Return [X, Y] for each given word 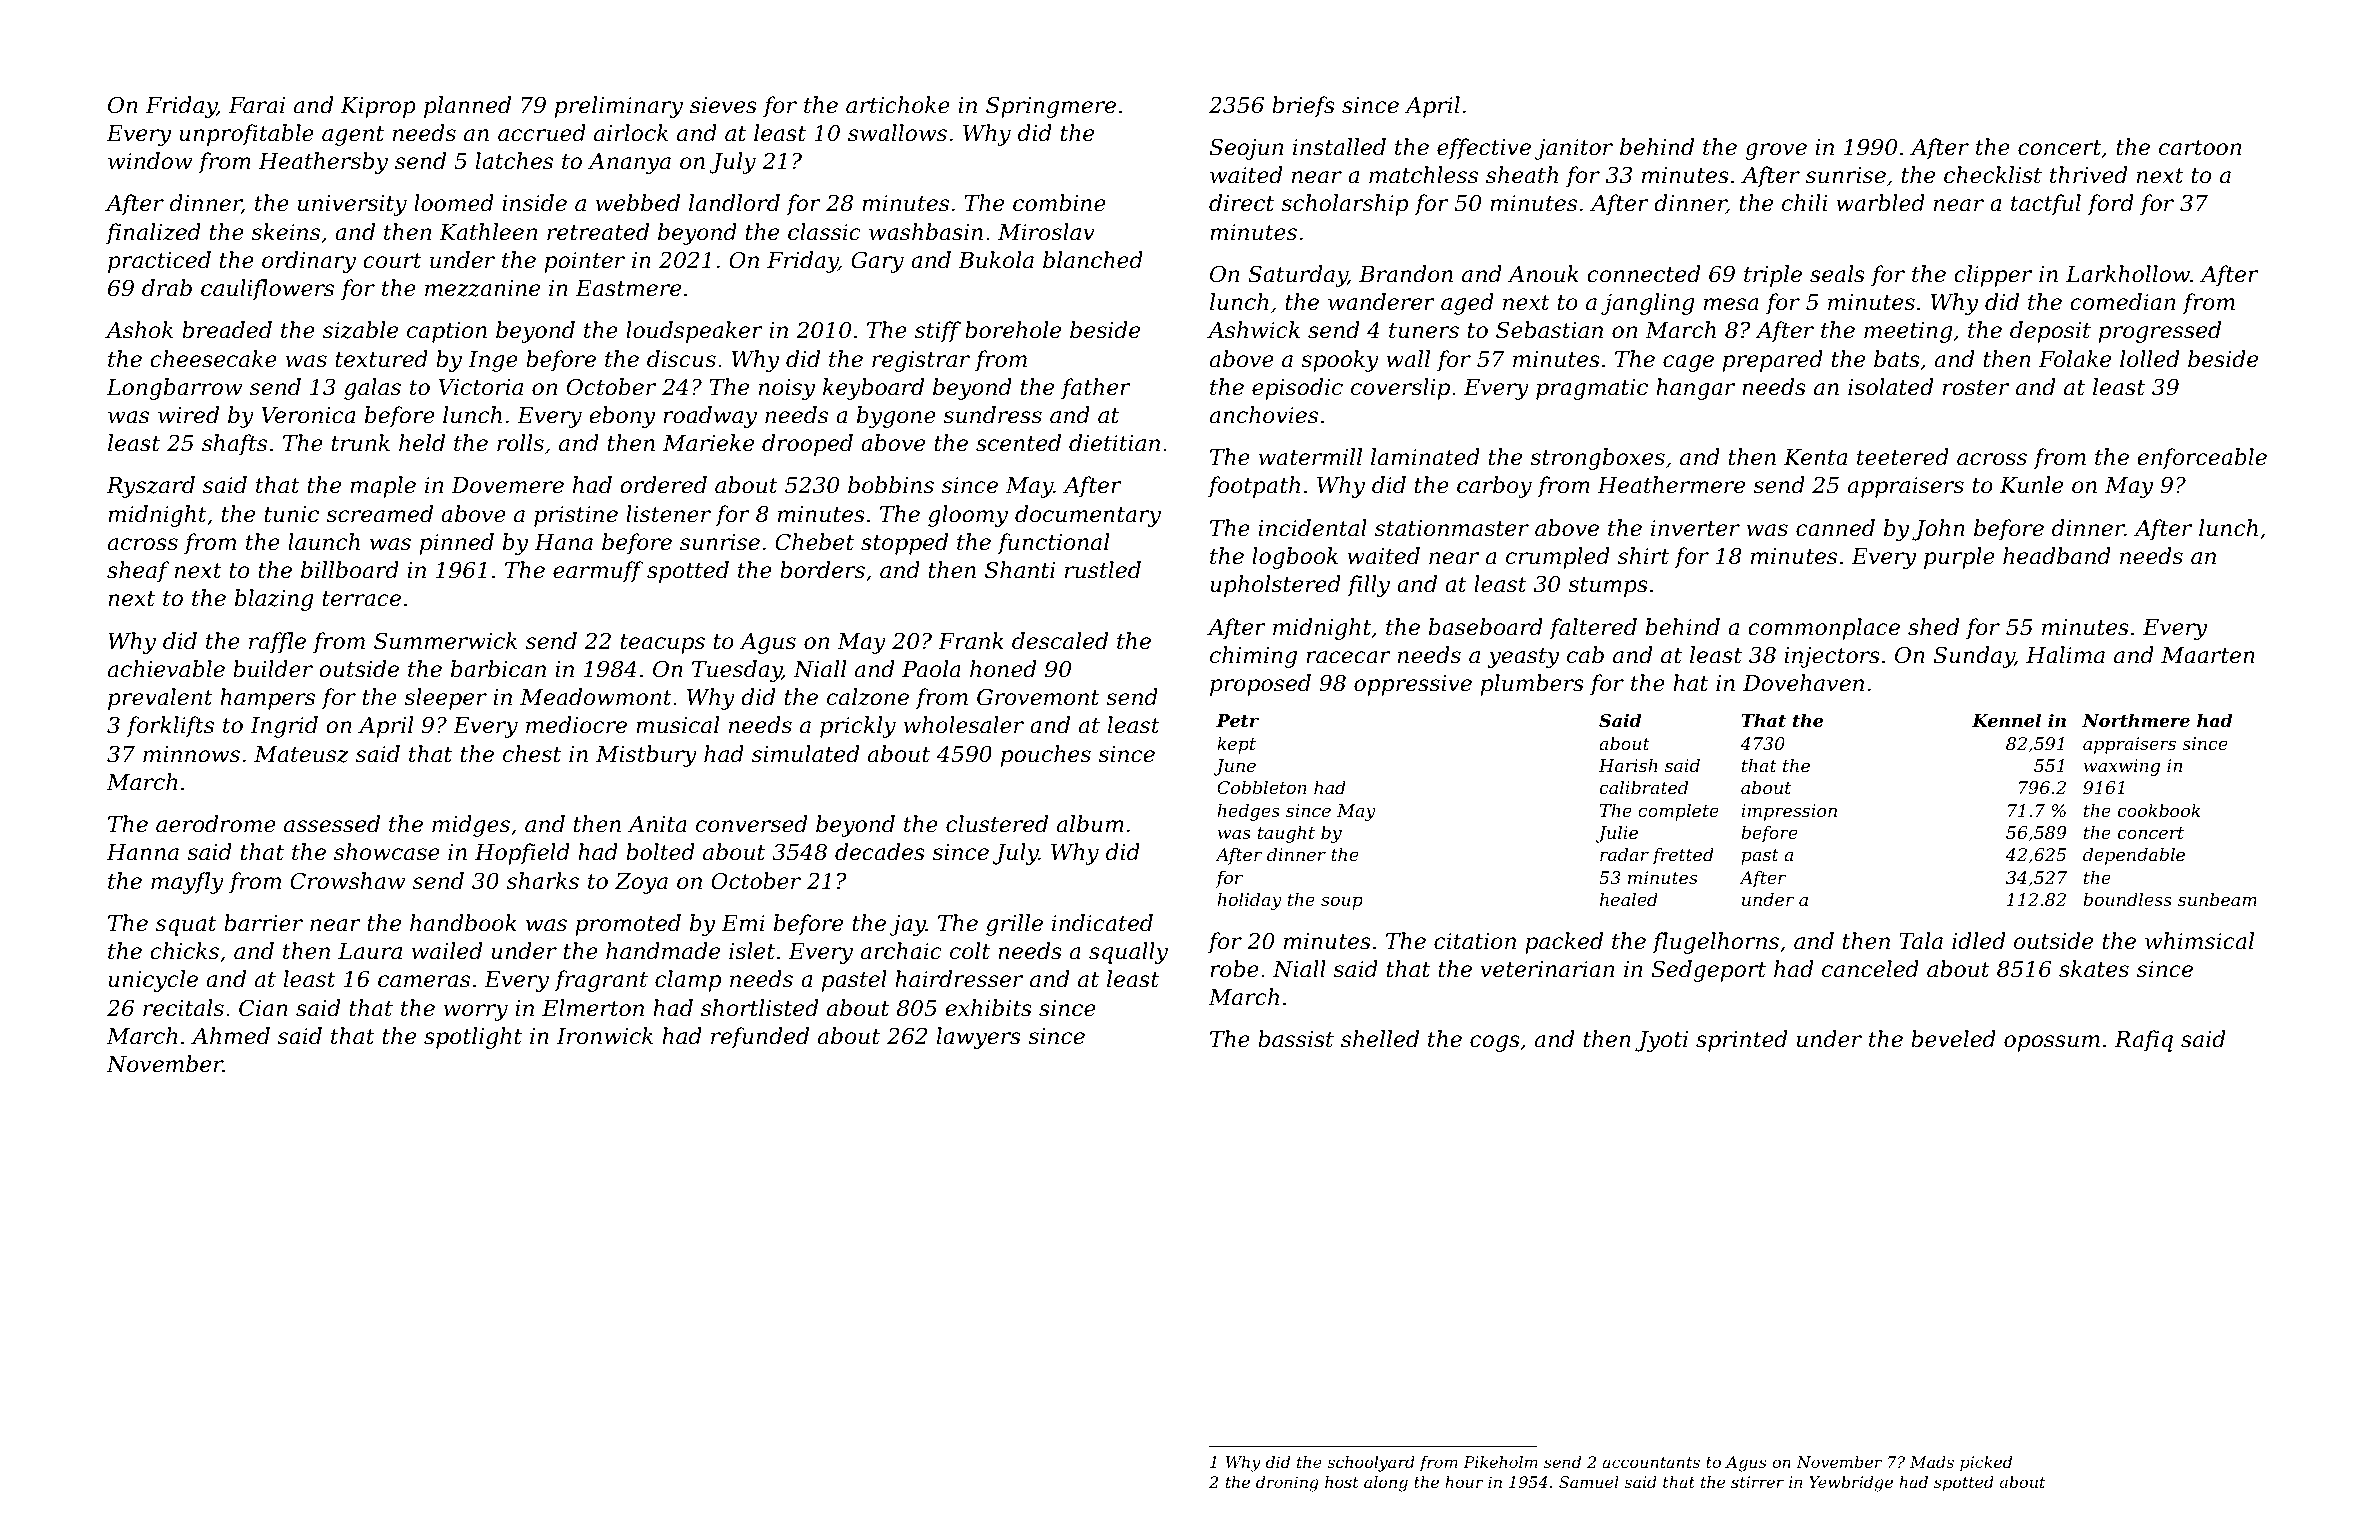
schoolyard [1371, 1464]
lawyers [979, 1038]
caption [447, 332]
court [392, 261]
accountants [1651, 1462]
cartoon [2200, 148]
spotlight [473, 1038]
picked [1986, 1464]
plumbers [1532, 685]
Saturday [1298, 276]
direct [1241, 203]
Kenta [1815, 457]
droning [1287, 1484]
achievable [166, 669]
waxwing [2122, 767]
